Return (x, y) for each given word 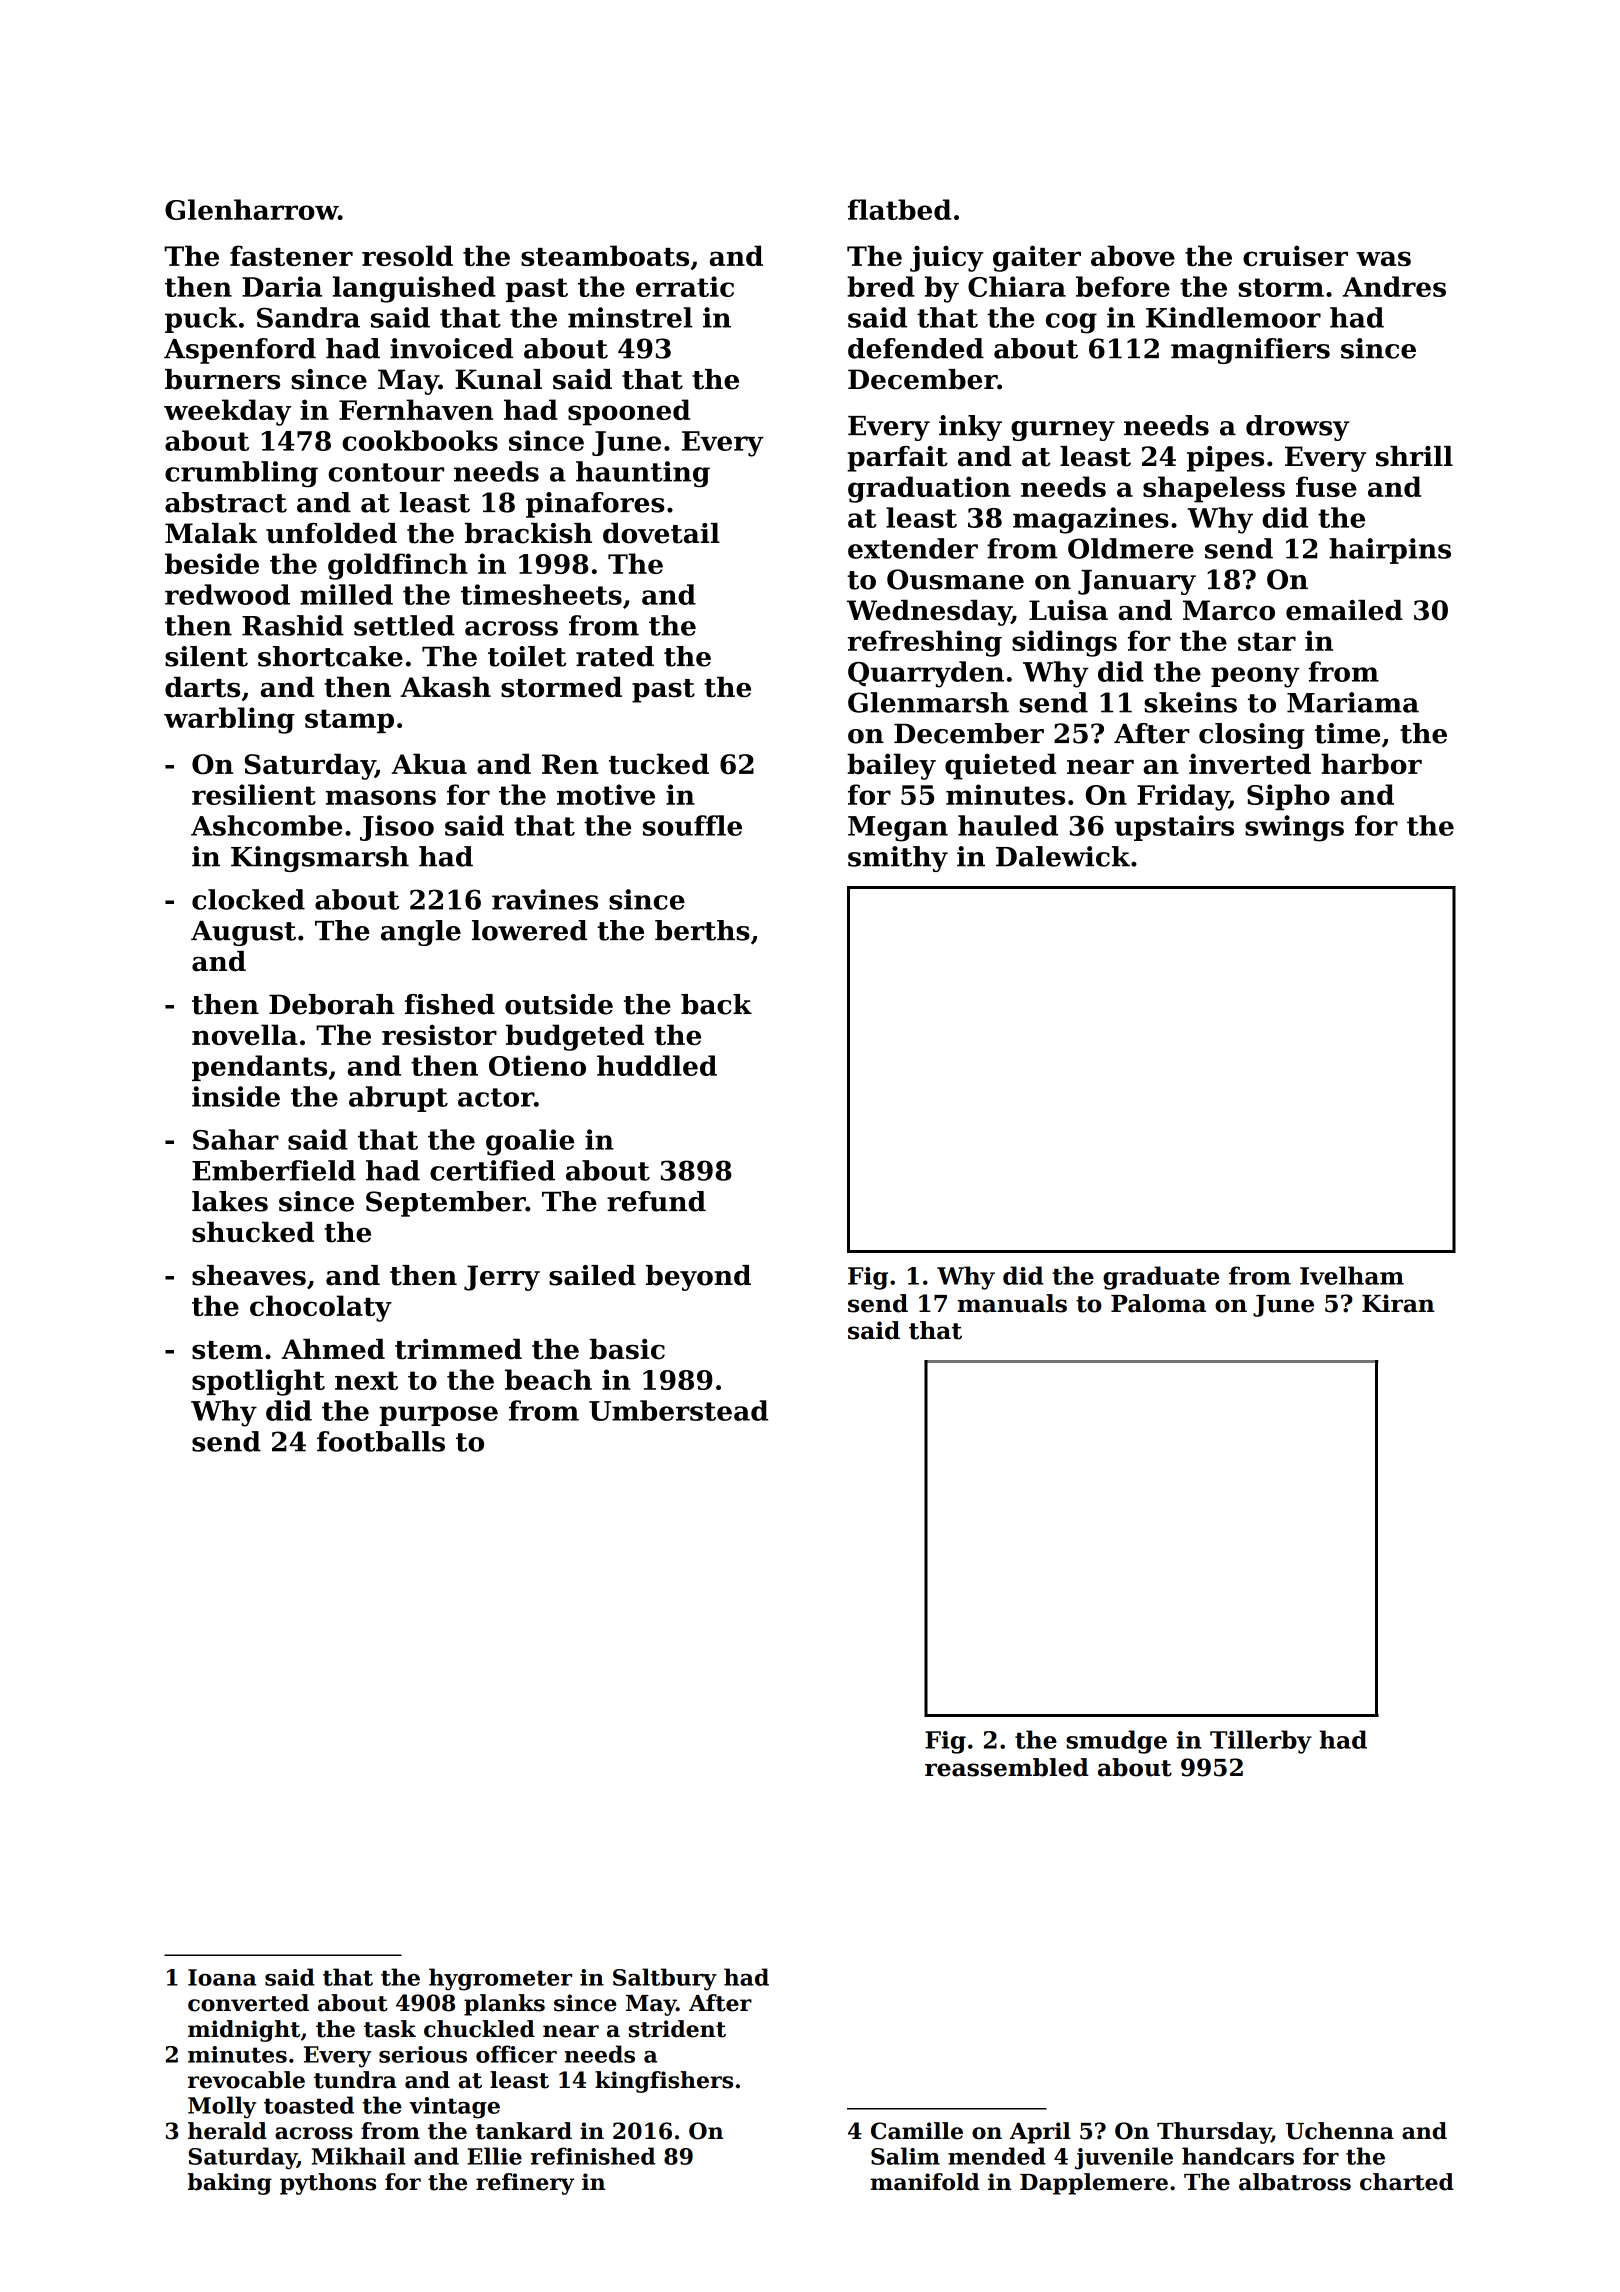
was (1383, 258)
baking (230, 2184)
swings (1294, 828)
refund (656, 1201)
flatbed (900, 209)
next (366, 1380)
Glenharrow (251, 209)
